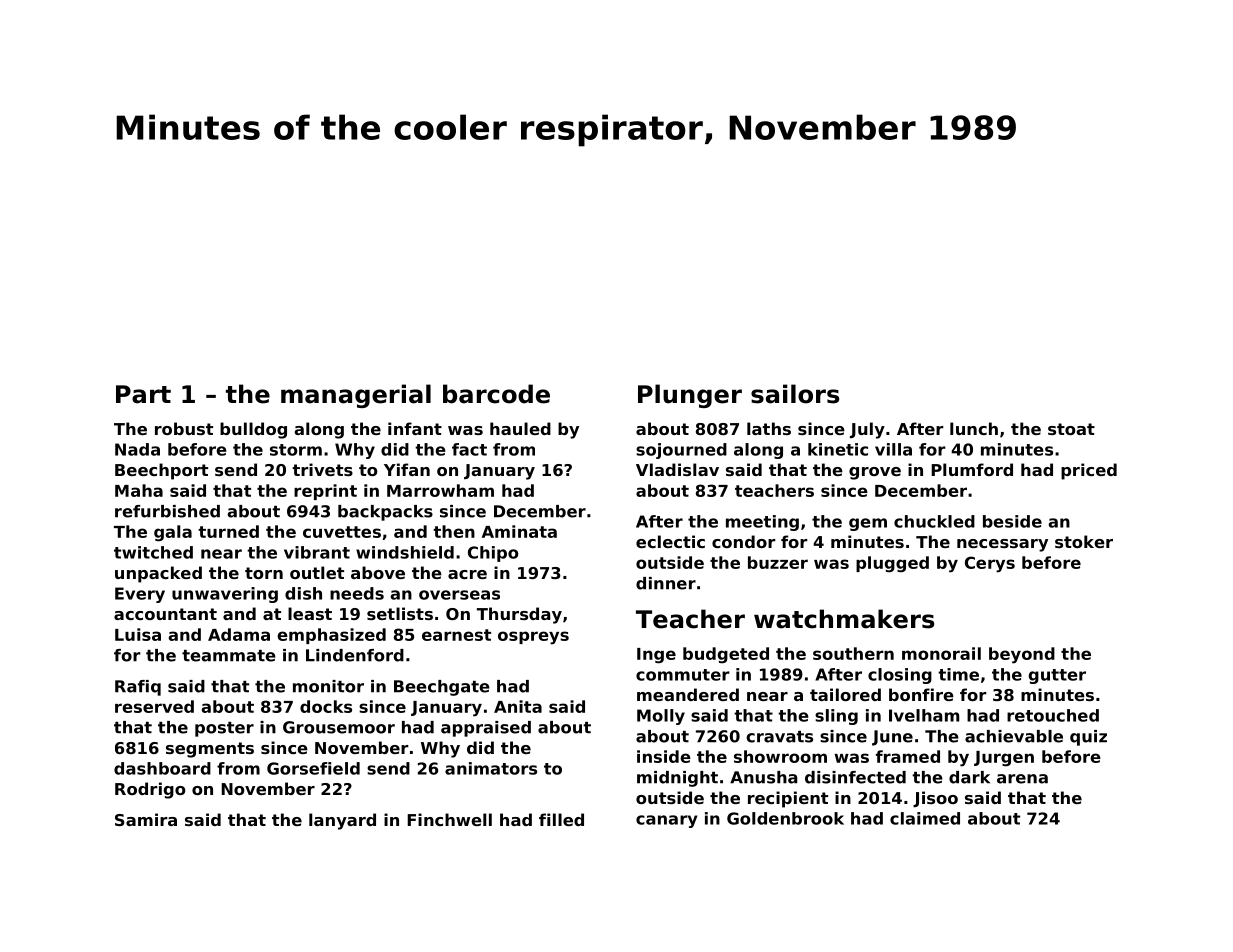  What do you see at coordinates (853, 653) in the document?
I see `southern` at bounding box center [853, 653].
